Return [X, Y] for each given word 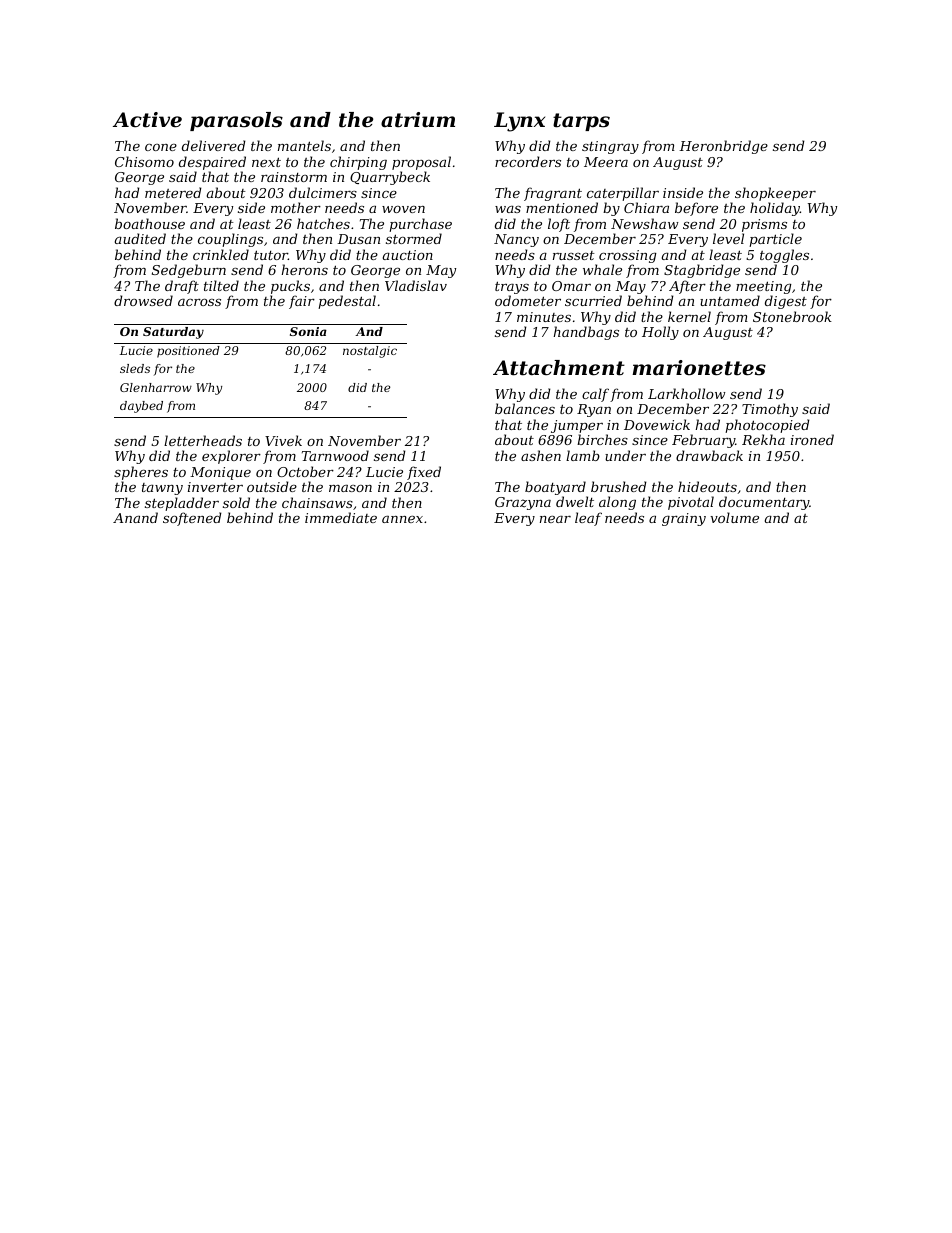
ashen [541, 455]
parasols [236, 121]
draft [182, 287]
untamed [730, 300]
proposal [421, 163]
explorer [231, 457]
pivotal [691, 503]
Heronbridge [723, 147]
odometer [528, 300]
